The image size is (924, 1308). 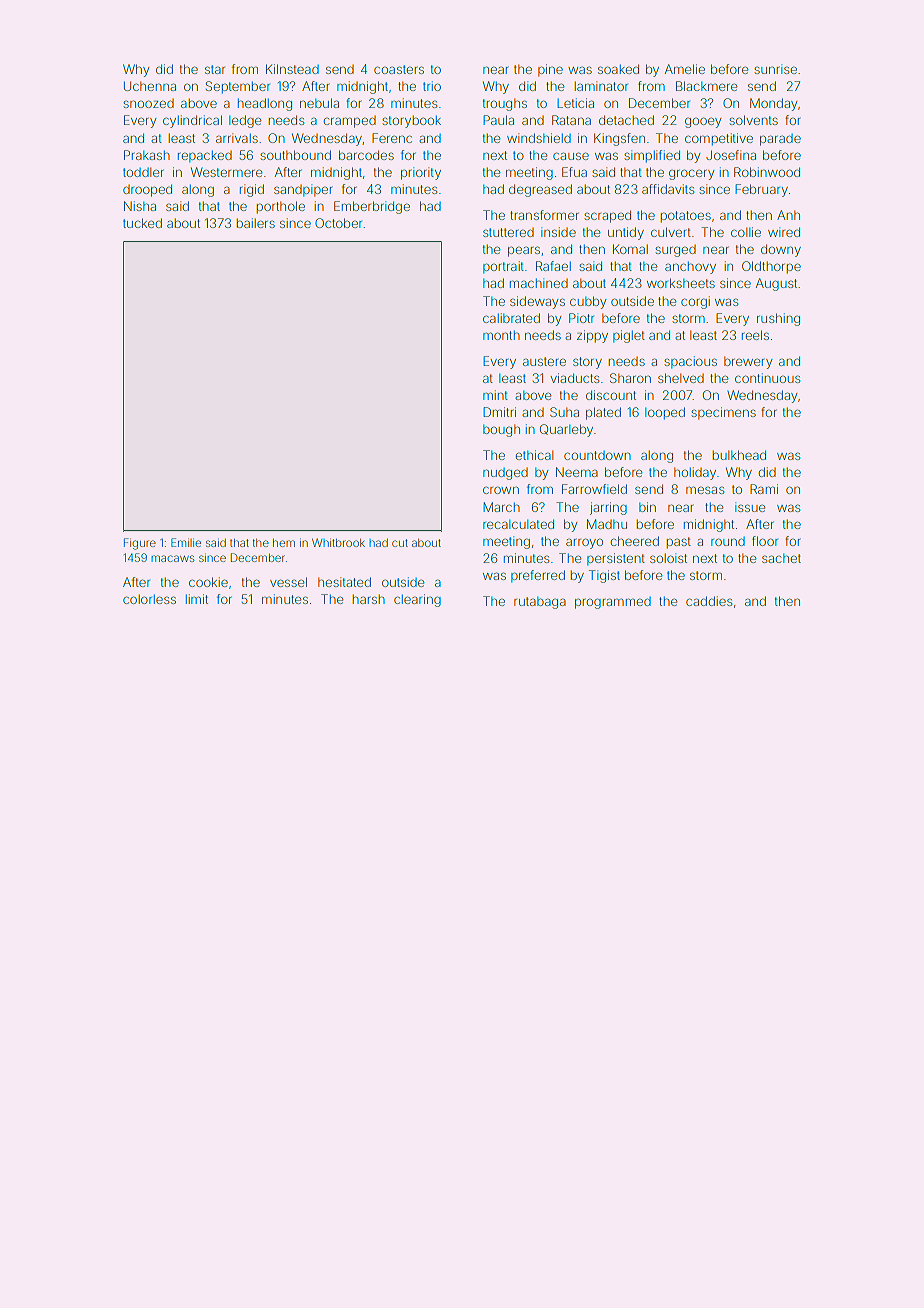 What do you see at coordinates (338, 542) in the image?
I see `Whitbrook` at bounding box center [338, 542].
